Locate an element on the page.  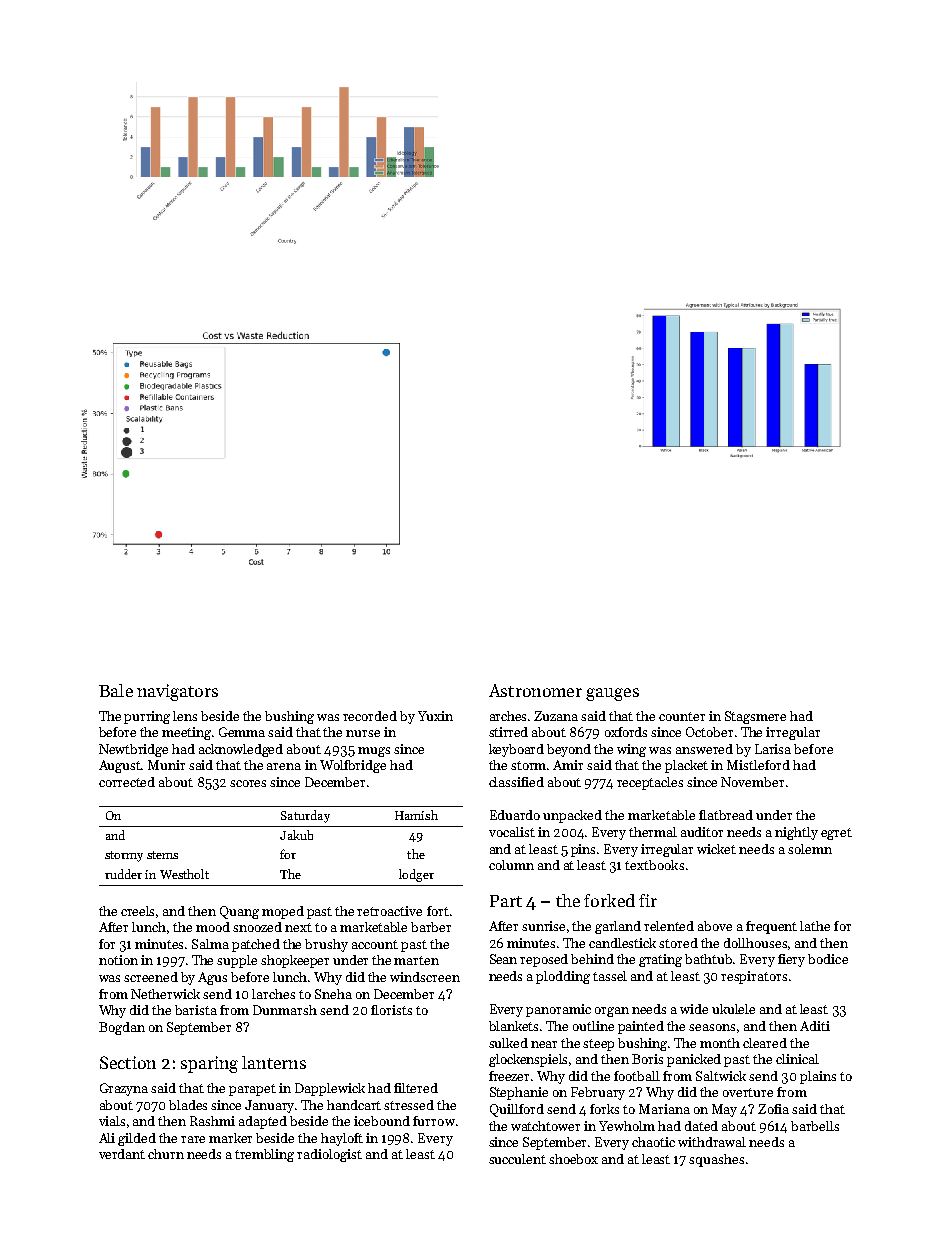
ukulele is located at coordinates (733, 1009).
